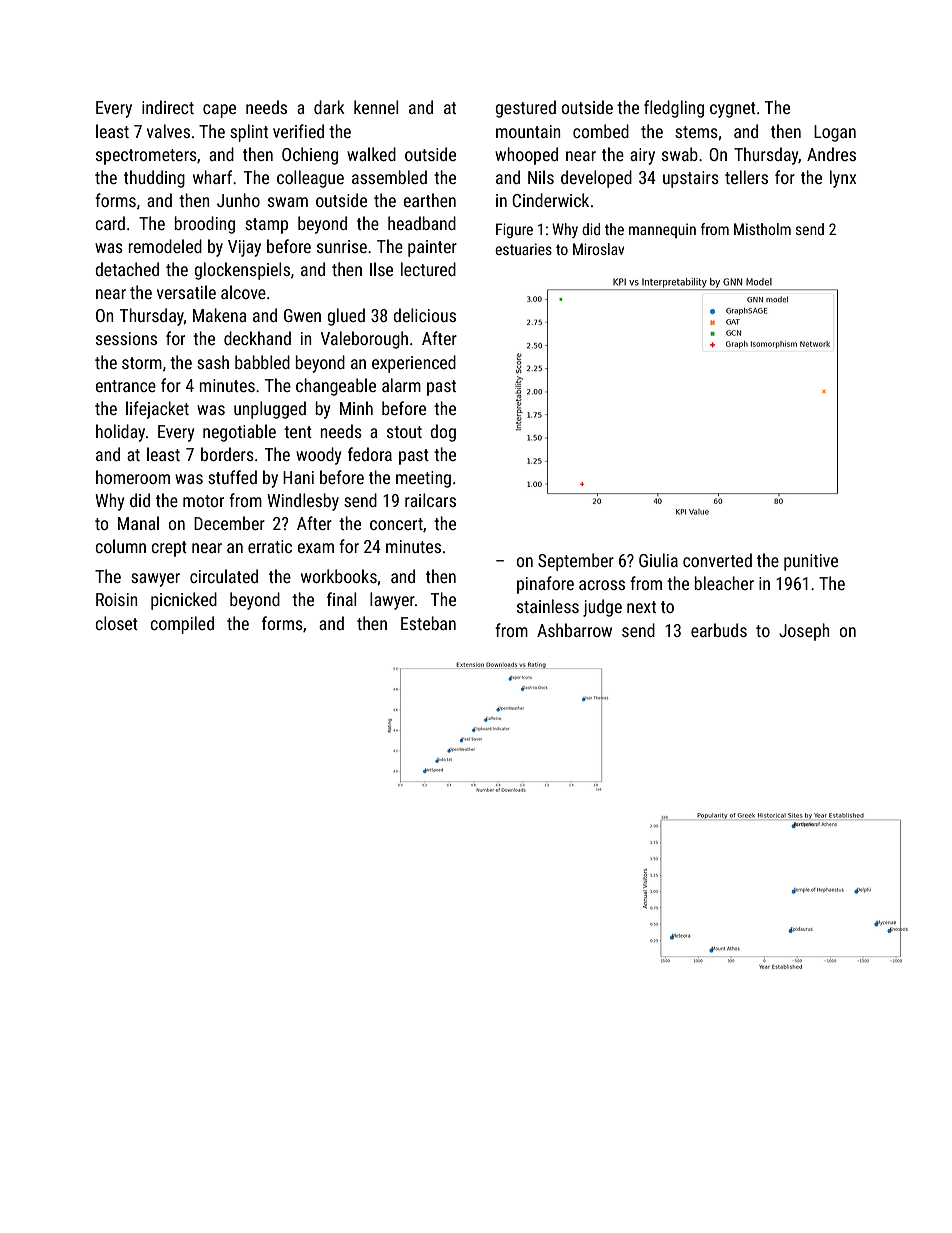  I want to click on stainless, so click(548, 606).
